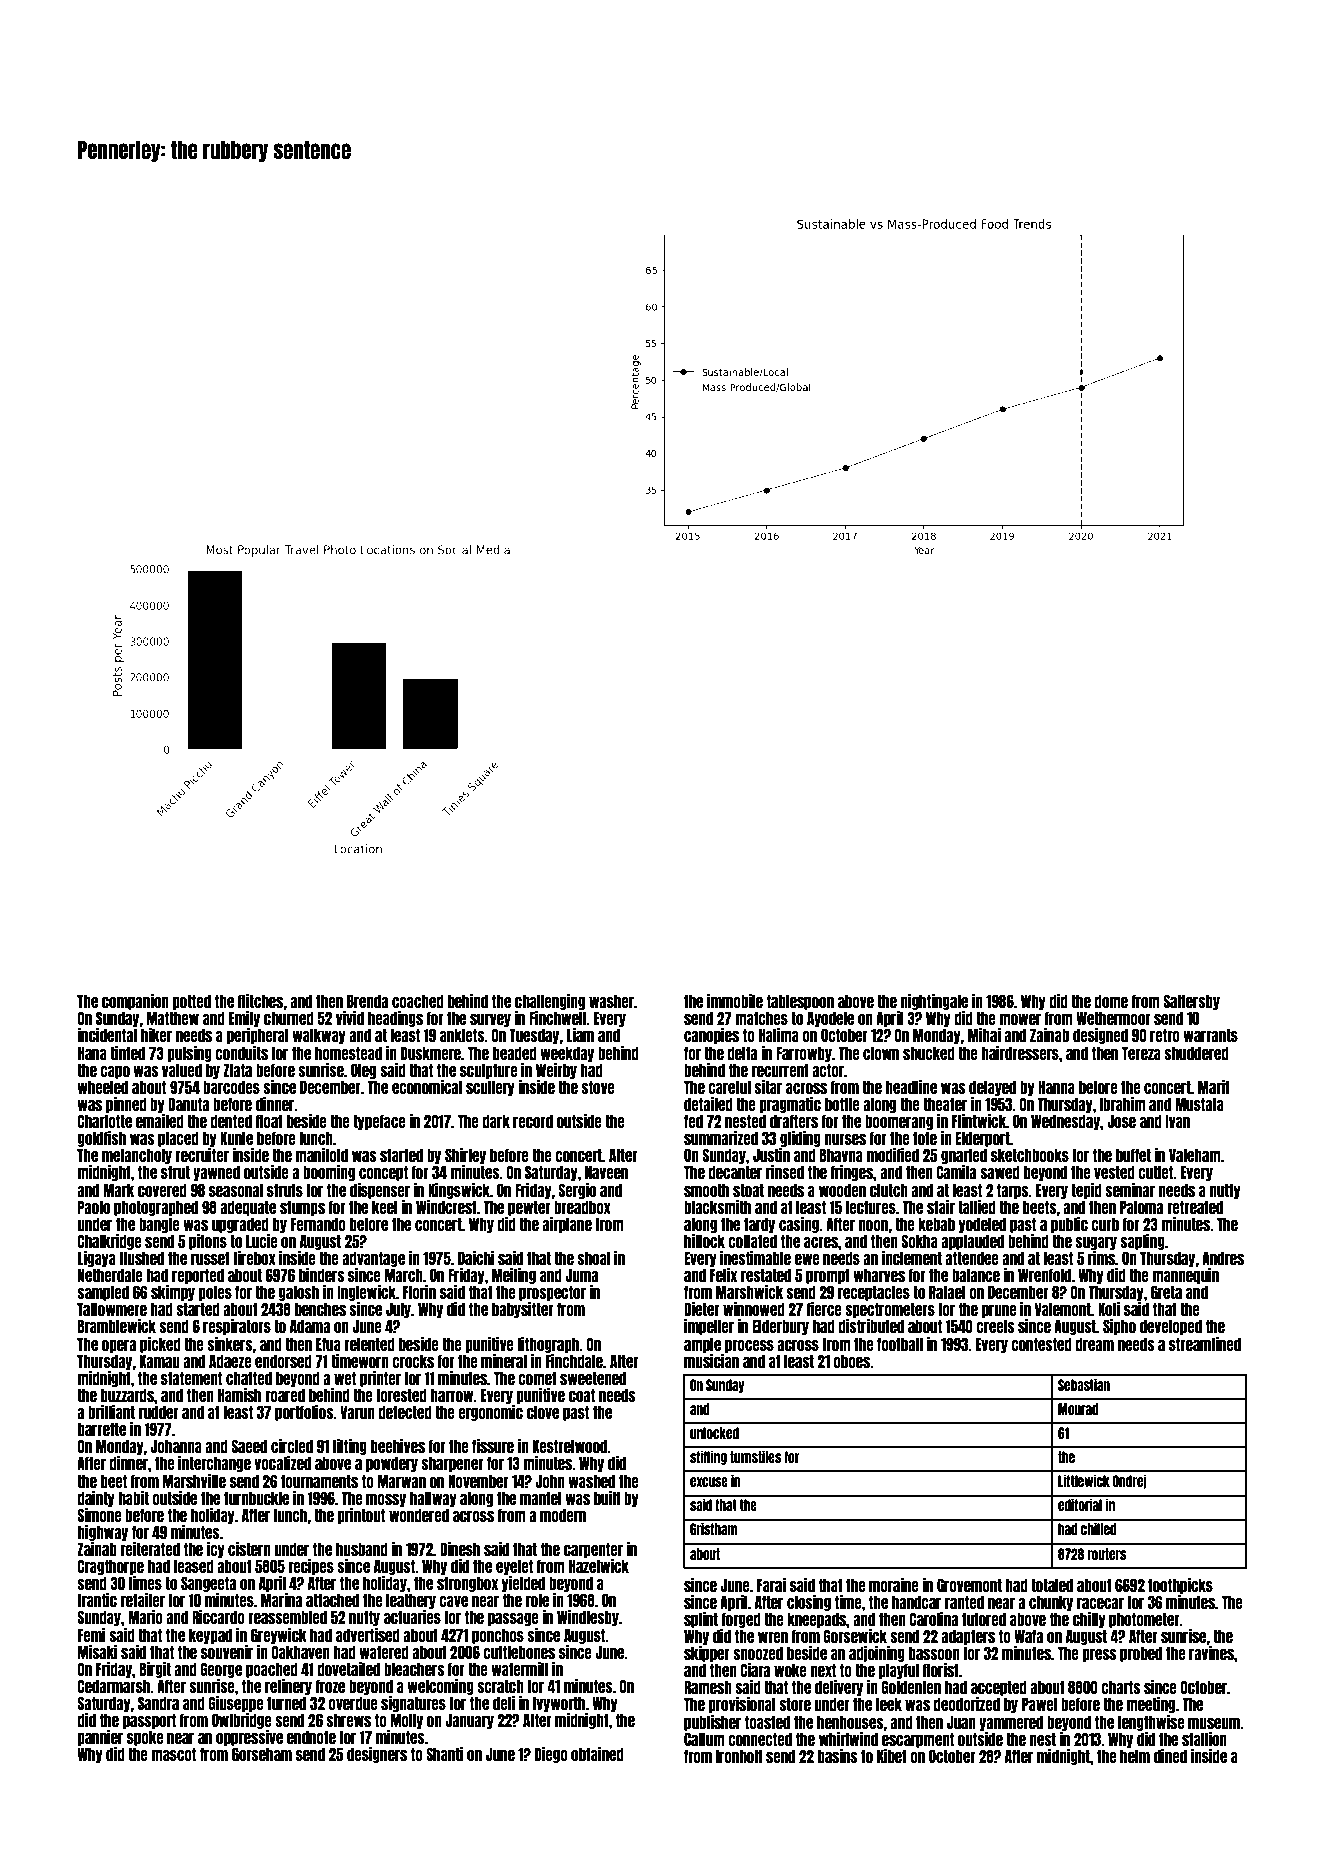 Image resolution: width=1324 pixels, height=1873 pixels. What do you see at coordinates (100, 1738) in the screenshot?
I see `pannier` at bounding box center [100, 1738].
